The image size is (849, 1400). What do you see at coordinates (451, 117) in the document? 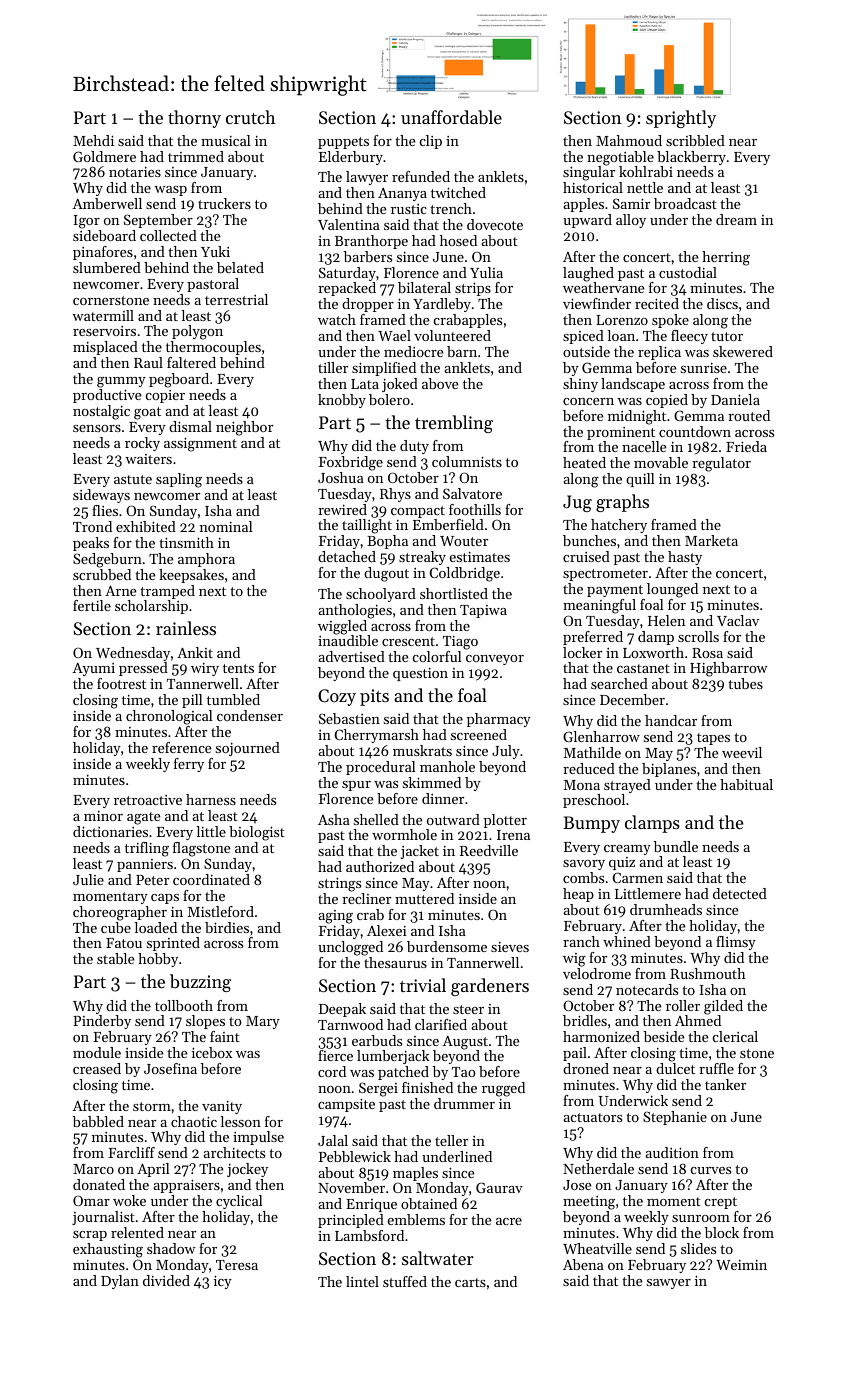
I see `unaffordable` at bounding box center [451, 117].
